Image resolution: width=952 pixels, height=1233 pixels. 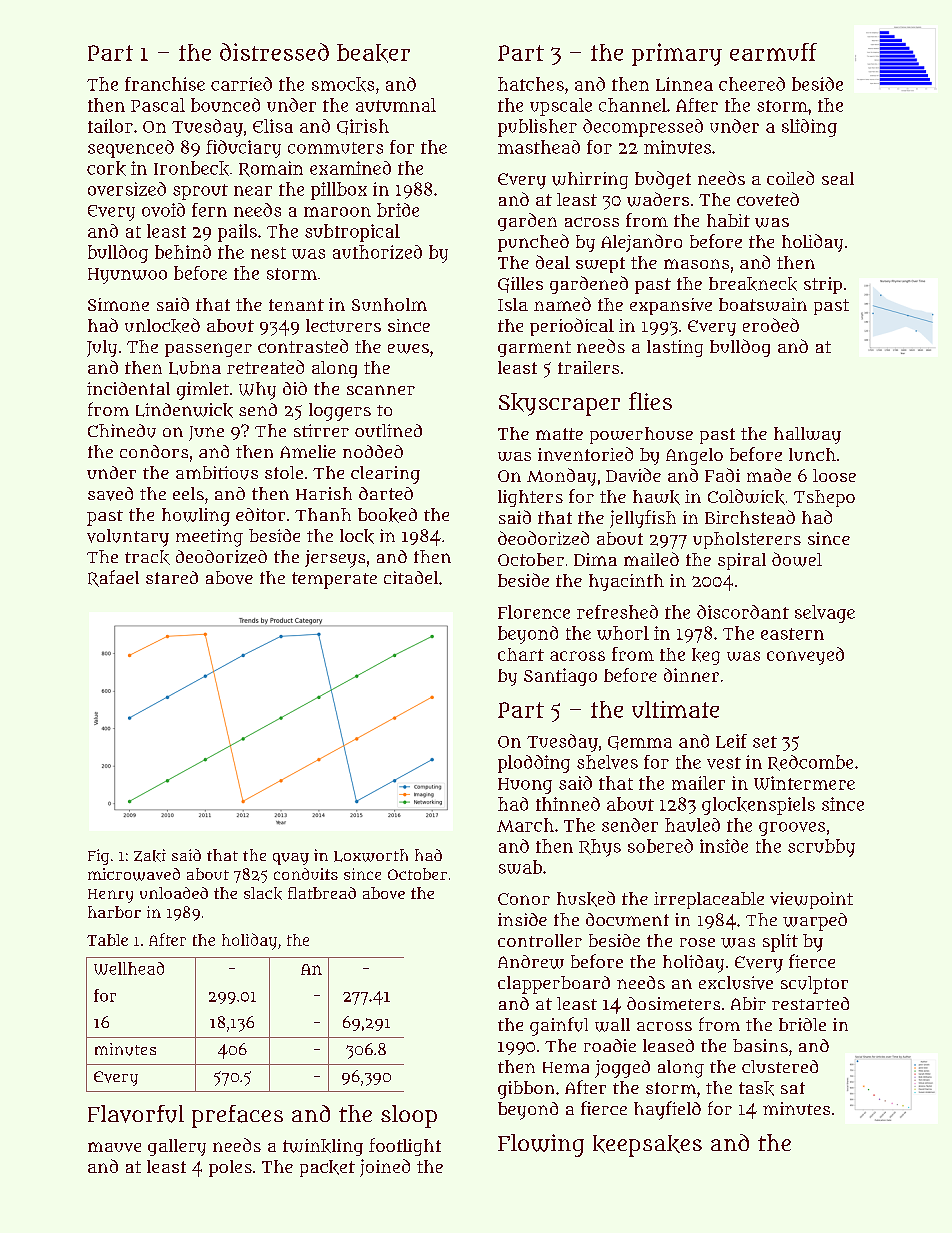 What do you see at coordinates (531, 84) in the screenshot?
I see `hatches` at bounding box center [531, 84].
